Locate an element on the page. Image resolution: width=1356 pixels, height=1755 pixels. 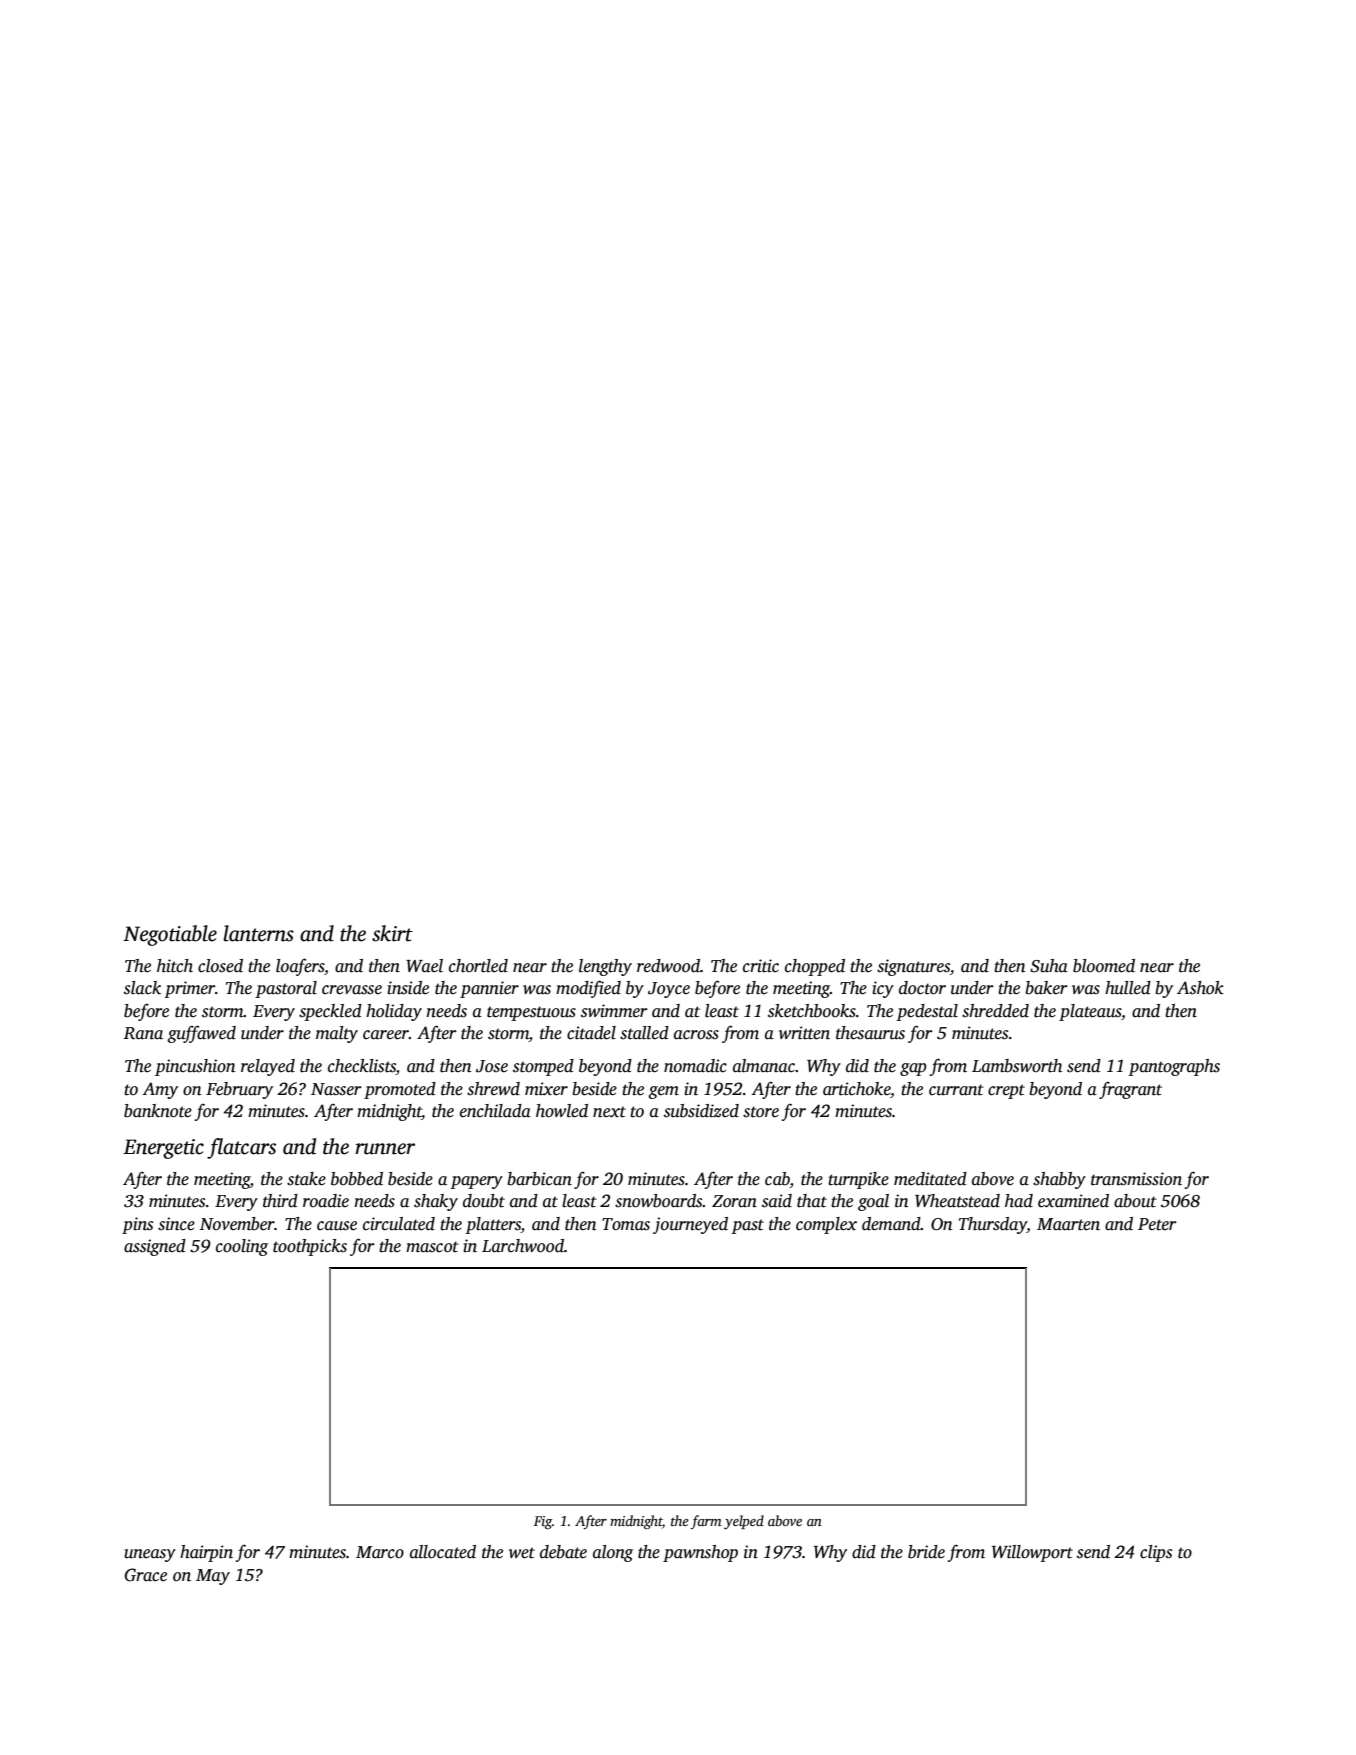
Ashok is located at coordinates (1200, 988).
